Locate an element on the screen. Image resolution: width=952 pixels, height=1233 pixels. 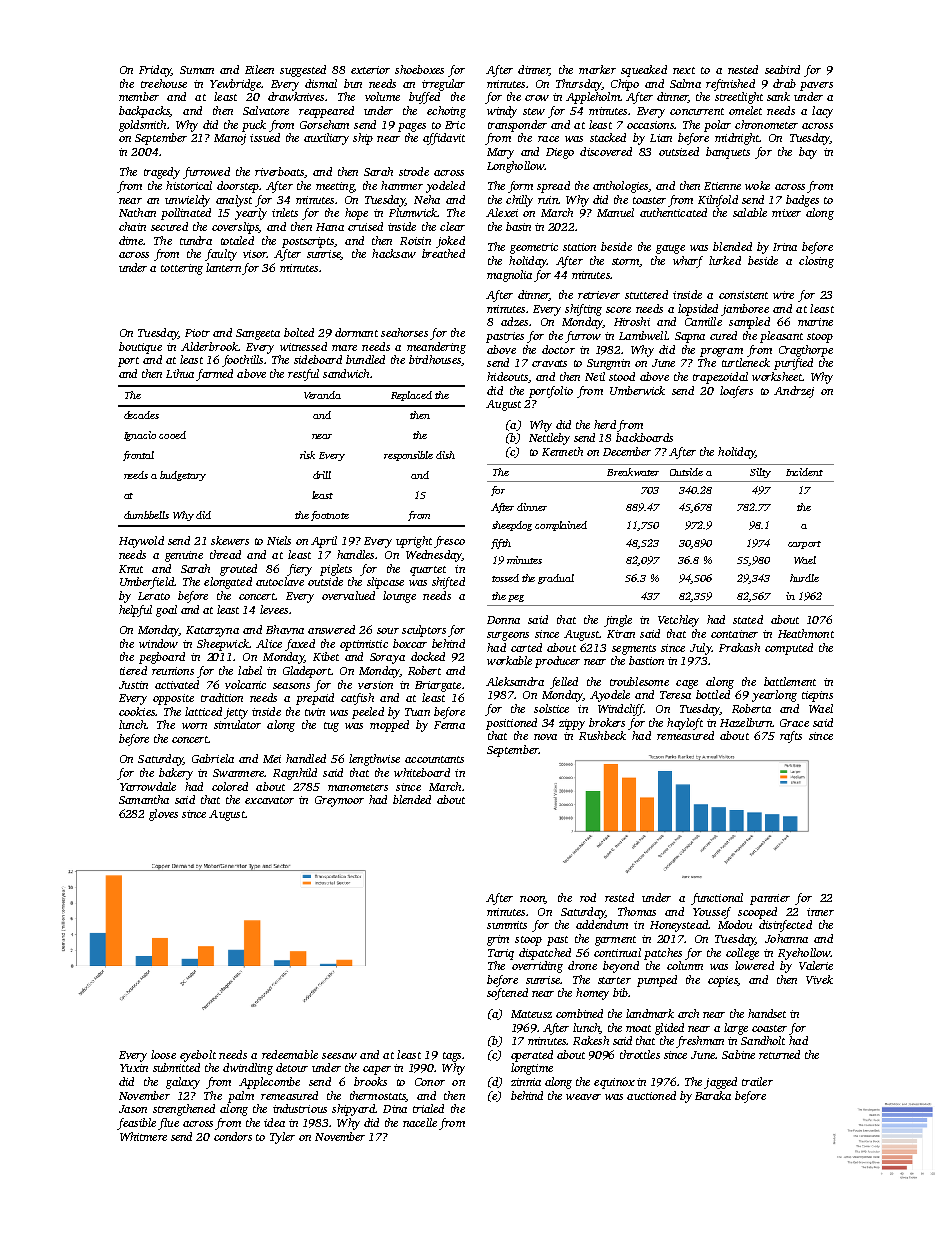
trailer is located at coordinates (757, 1081).
